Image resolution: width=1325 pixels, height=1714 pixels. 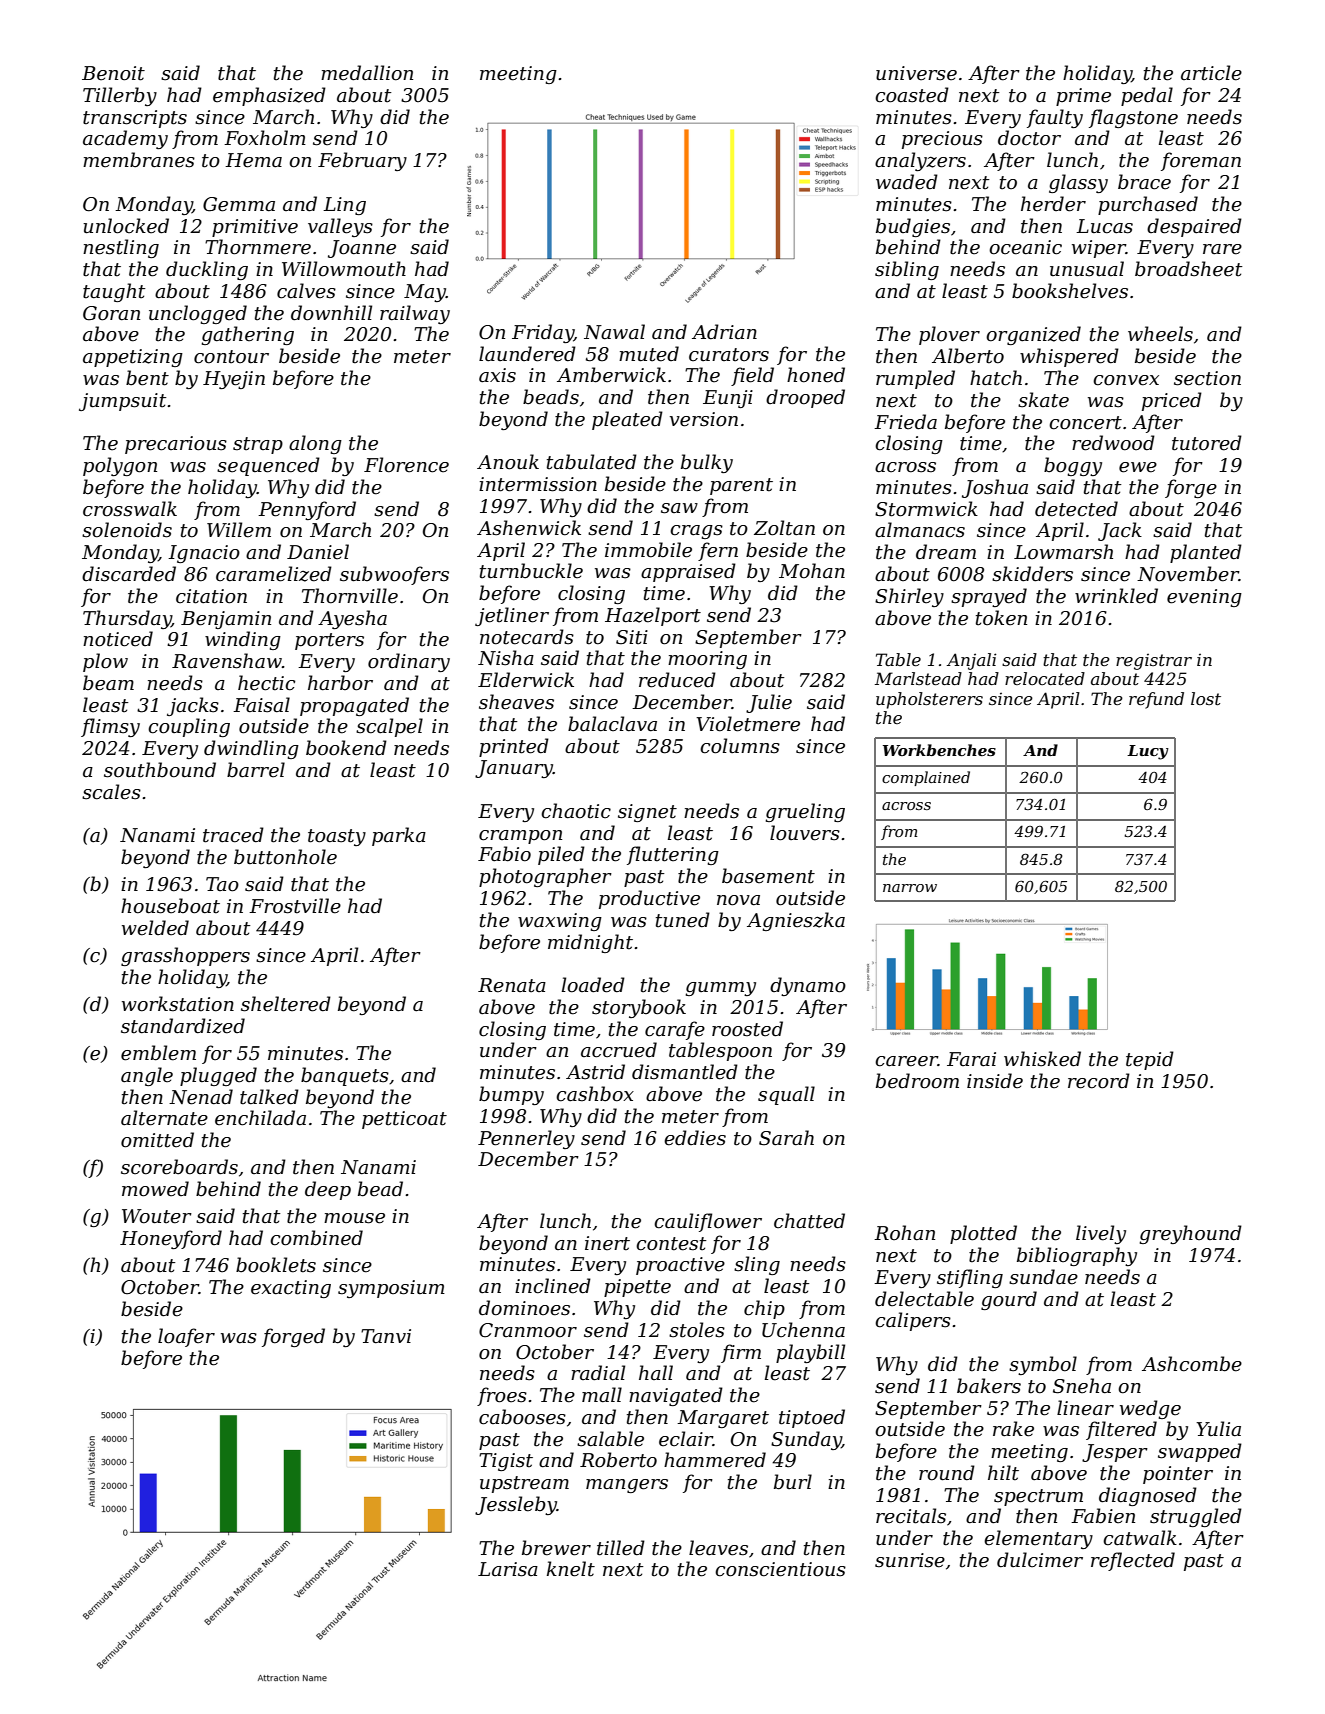 What do you see at coordinates (1101, 1234) in the page?
I see `lively` at bounding box center [1101, 1234].
